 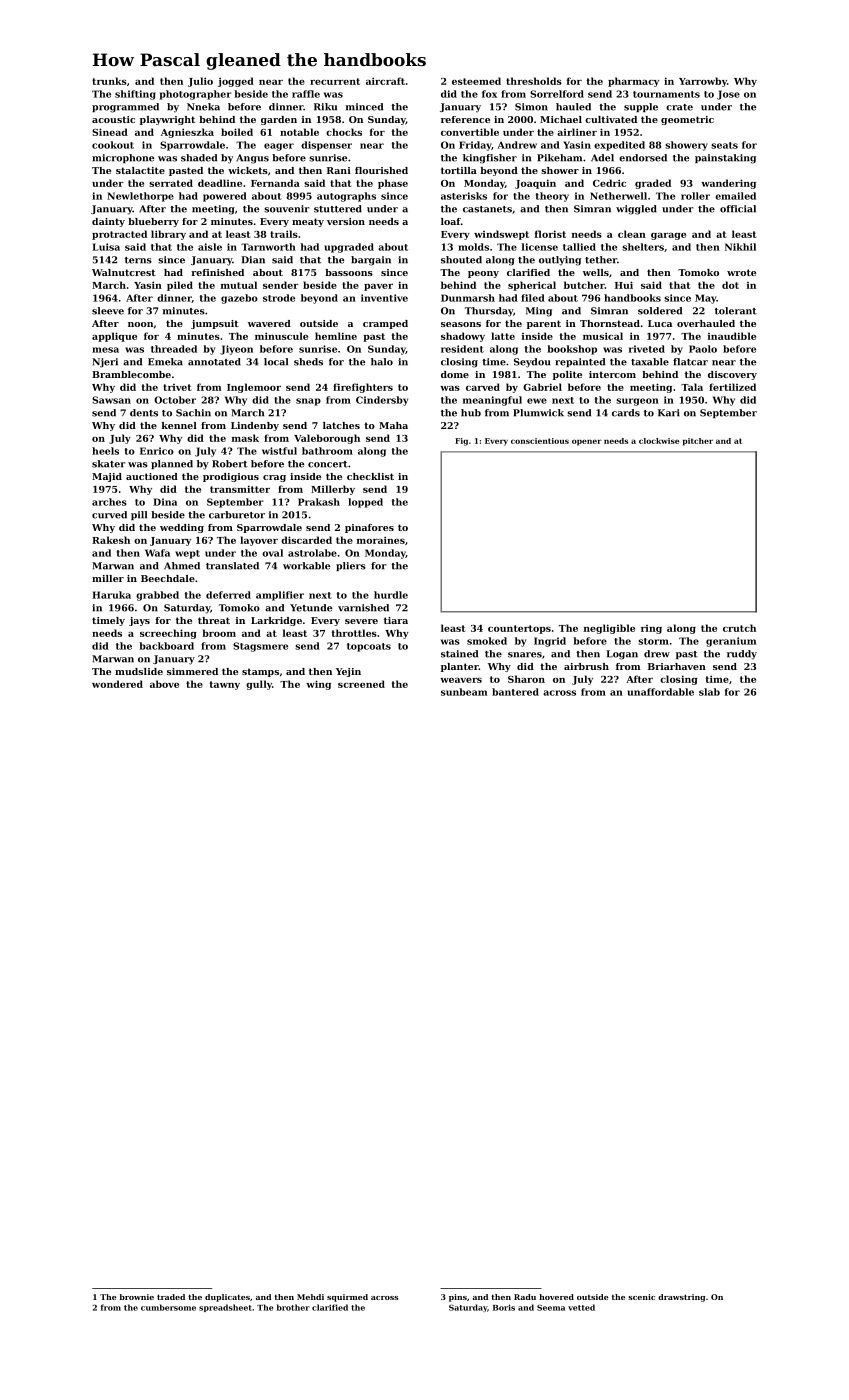 What do you see at coordinates (227, 1298) in the page?
I see `duplicates` at bounding box center [227, 1298].
